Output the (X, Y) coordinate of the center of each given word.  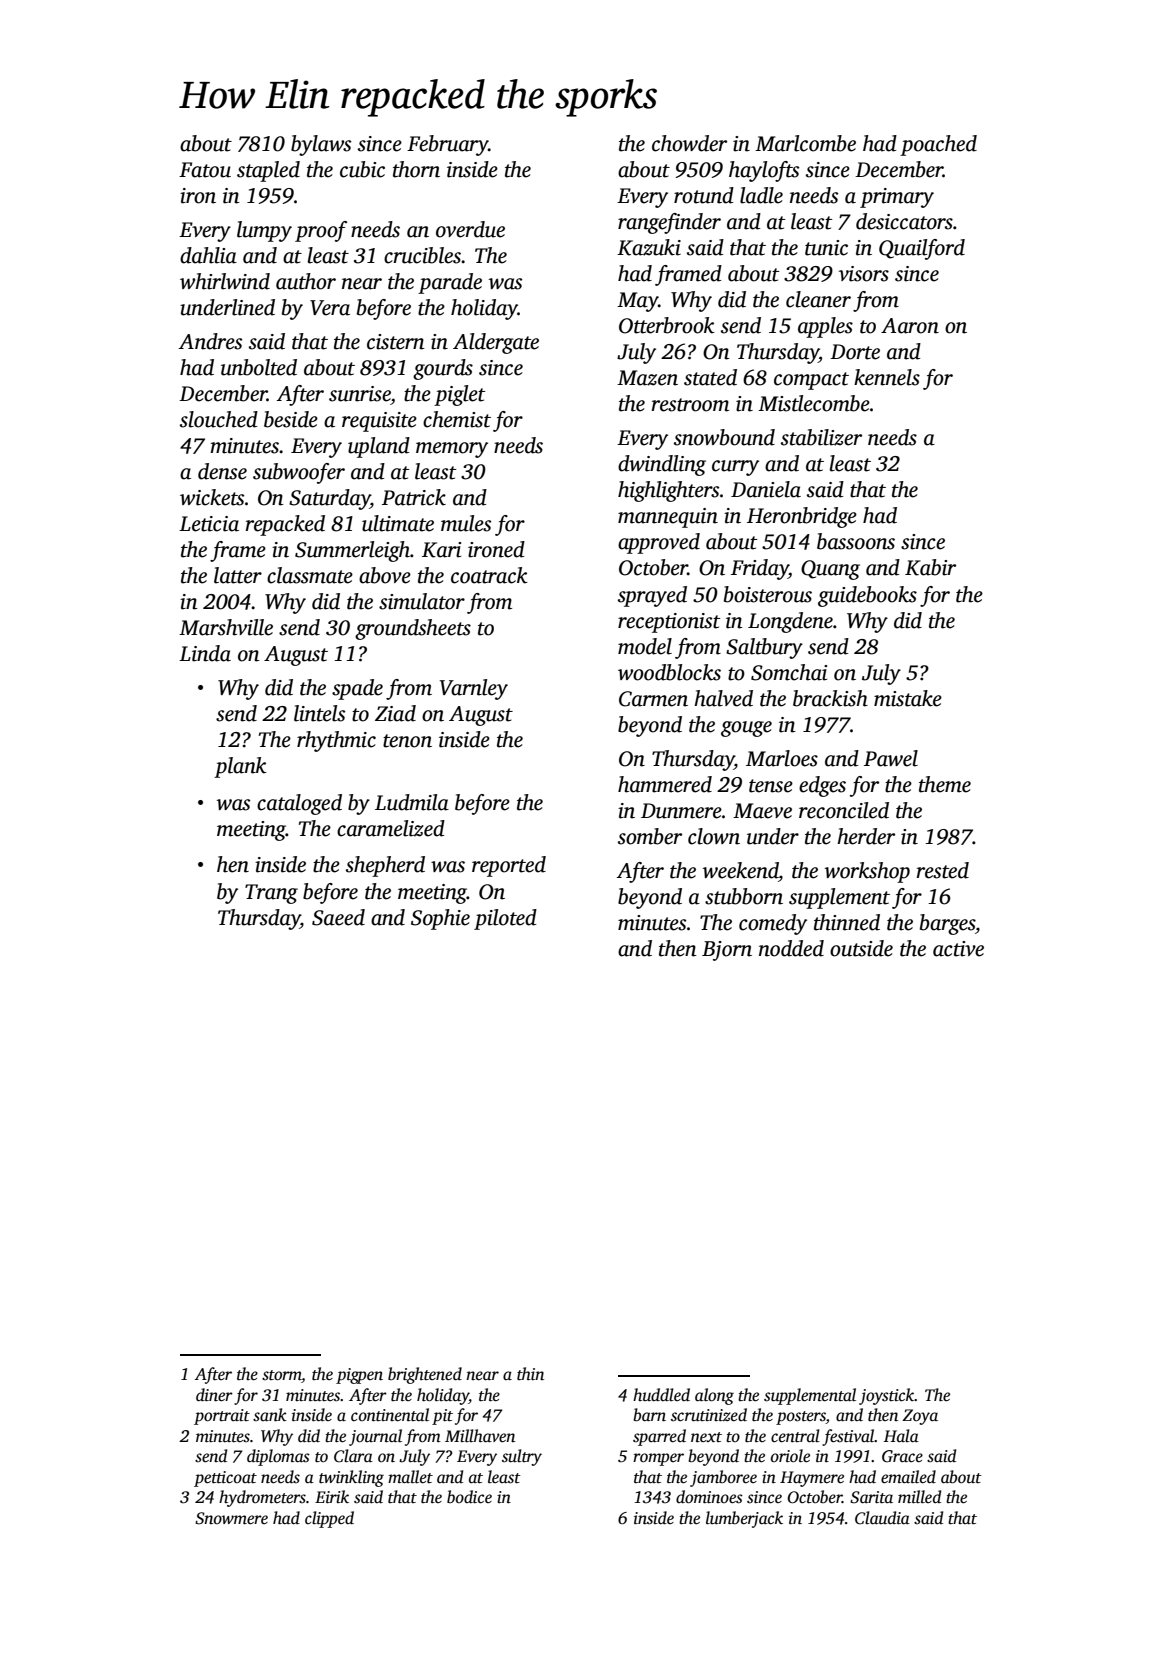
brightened (425, 1375)
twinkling (351, 1478)
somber (650, 836)
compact (811, 381)
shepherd (385, 866)
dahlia (208, 255)
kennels (887, 377)
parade (450, 283)
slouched (219, 419)
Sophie (440, 919)
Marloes (782, 758)
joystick (887, 1396)
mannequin (668, 518)
